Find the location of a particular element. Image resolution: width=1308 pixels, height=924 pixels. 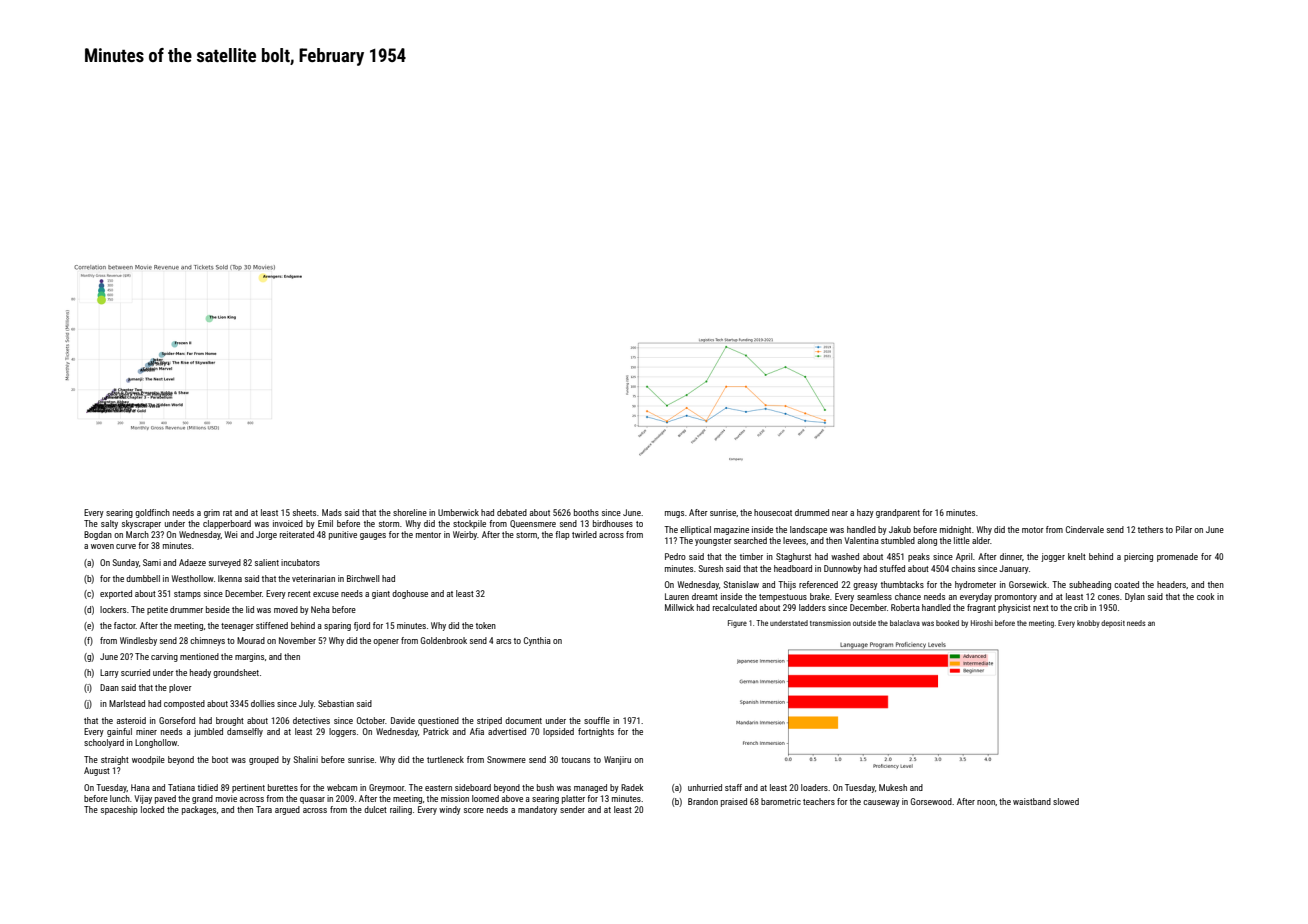

souffle is located at coordinates (597, 720).
